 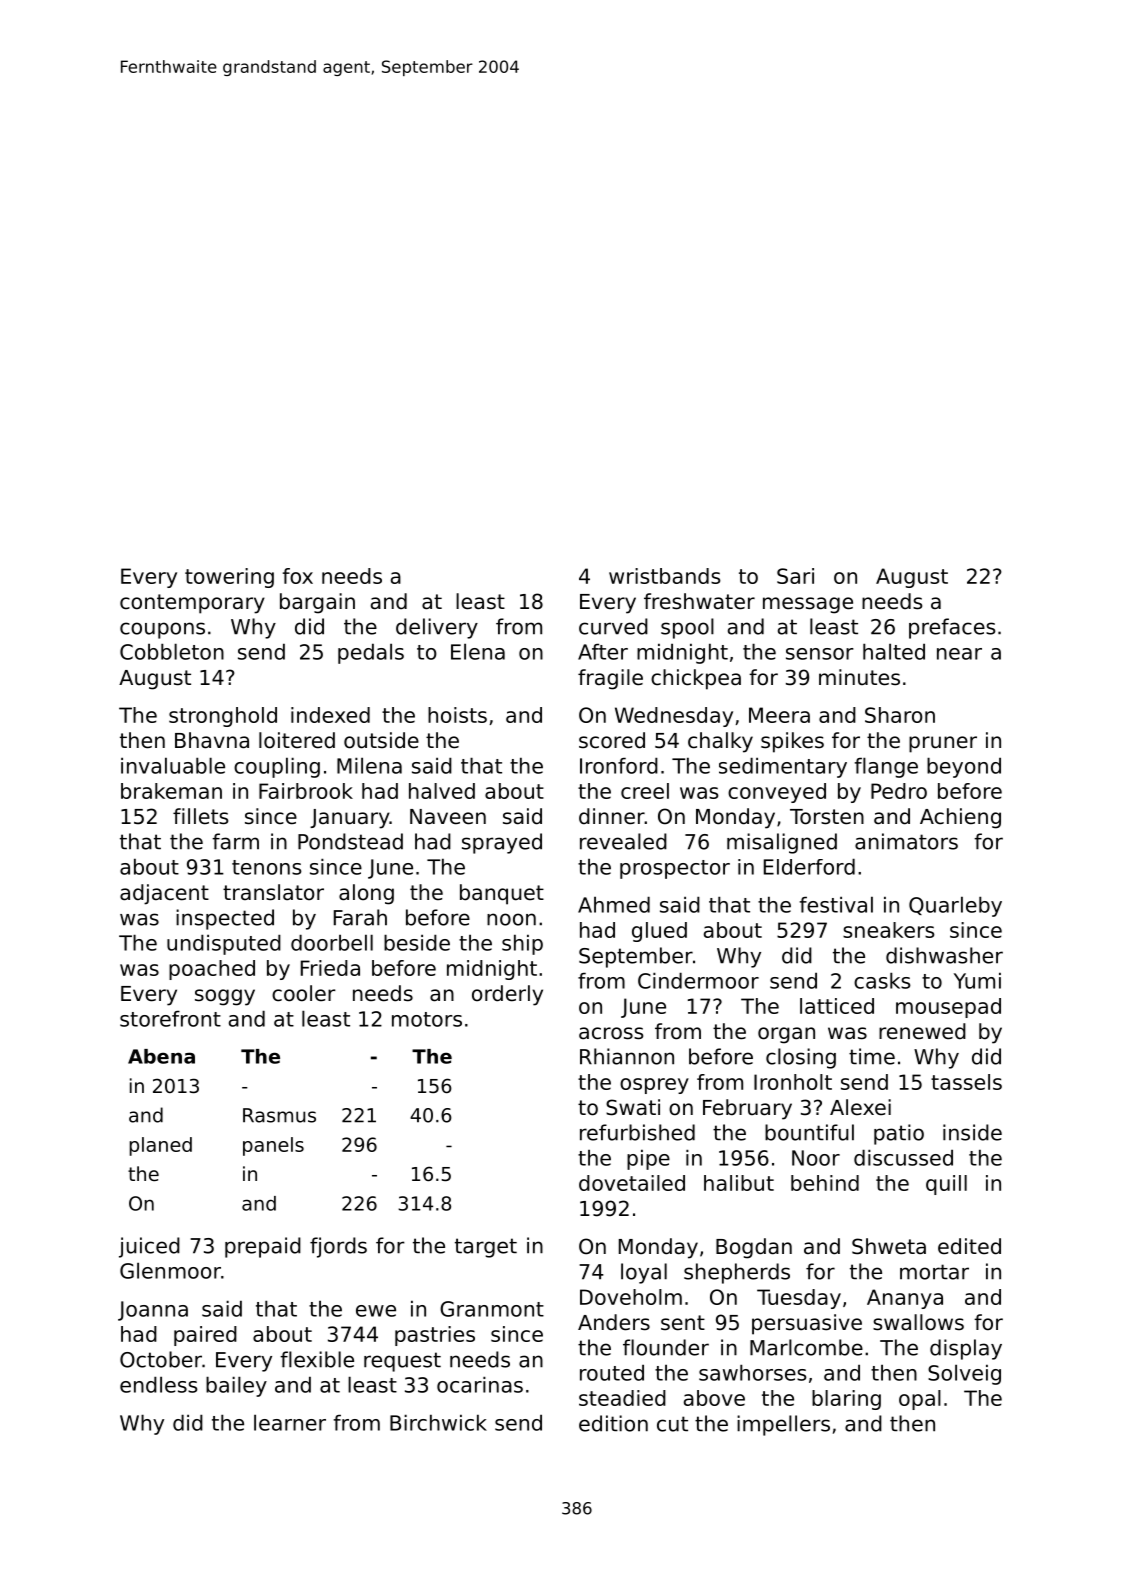 What do you see at coordinates (603, 651) in the page?
I see `After` at bounding box center [603, 651].
